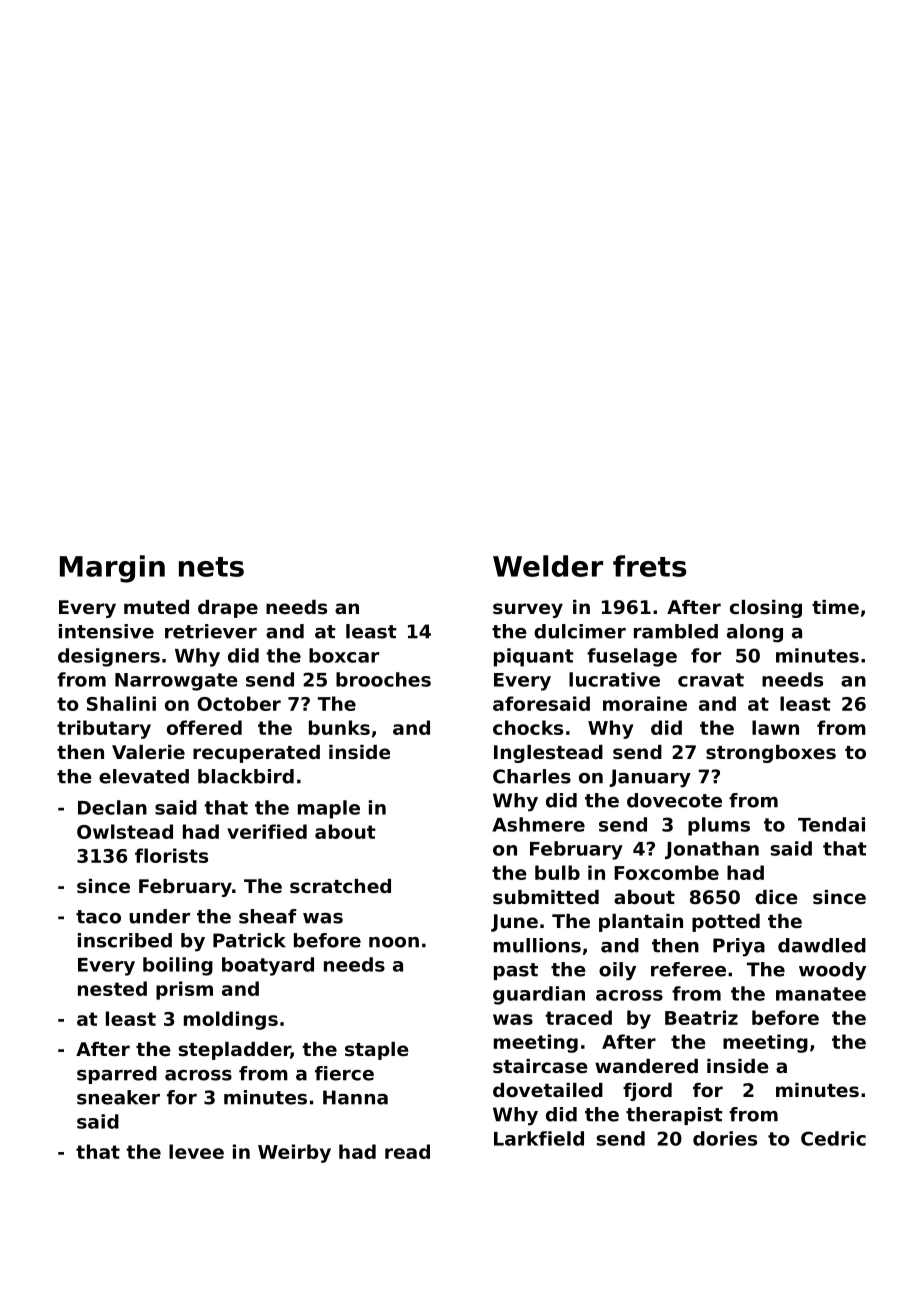 The width and height of the page is (924, 1311). What do you see at coordinates (196, 1151) in the page?
I see `levee` at bounding box center [196, 1151].
